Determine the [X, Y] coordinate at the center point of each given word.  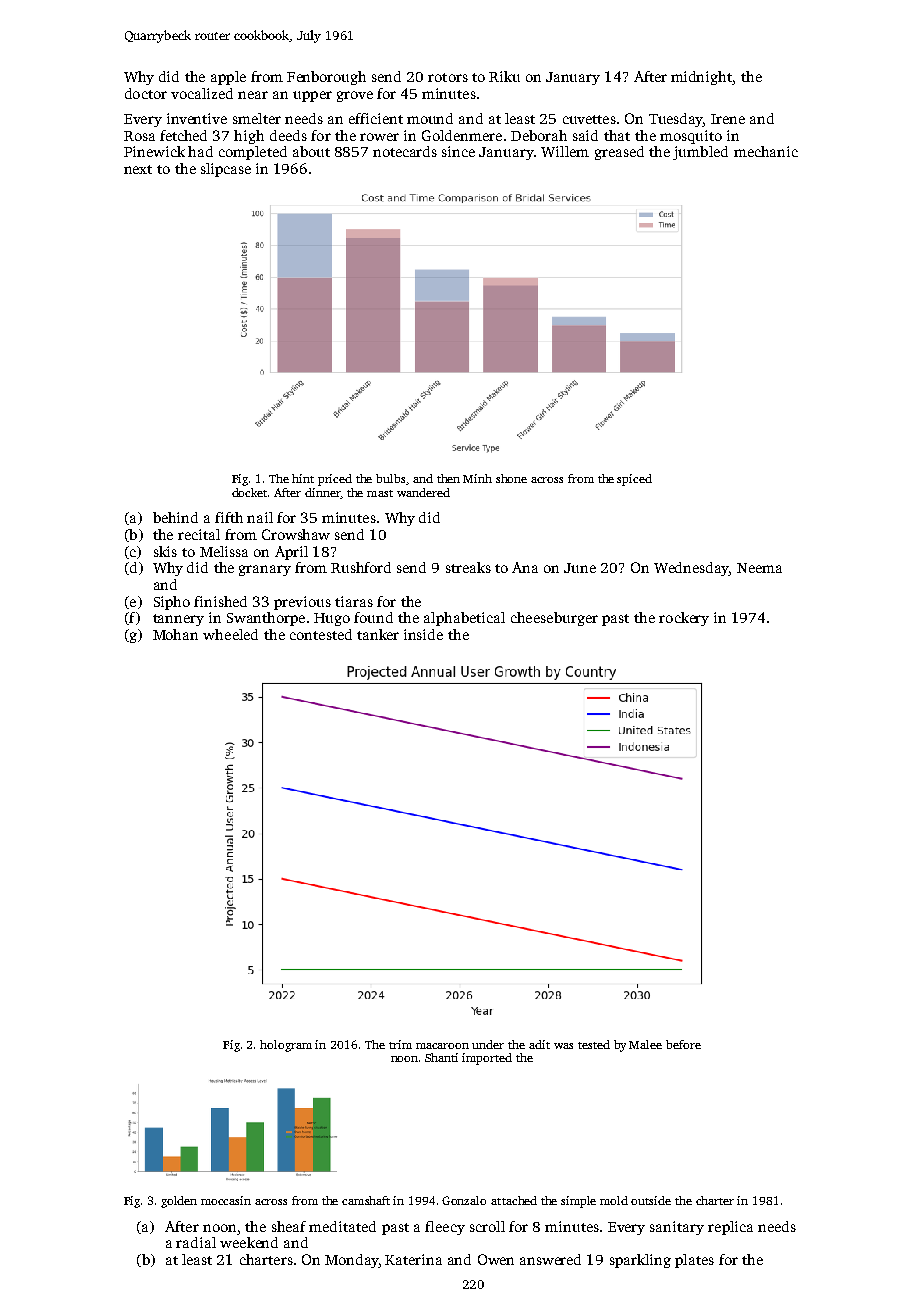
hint [303, 478]
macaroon [442, 1046]
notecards [405, 151]
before [683, 1044]
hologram [286, 1046]
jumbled [700, 153]
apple [228, 78]
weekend [249, 1242]
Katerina [413, 1259]
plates [694, 1261]
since [458, 151]
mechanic [766, 151]
